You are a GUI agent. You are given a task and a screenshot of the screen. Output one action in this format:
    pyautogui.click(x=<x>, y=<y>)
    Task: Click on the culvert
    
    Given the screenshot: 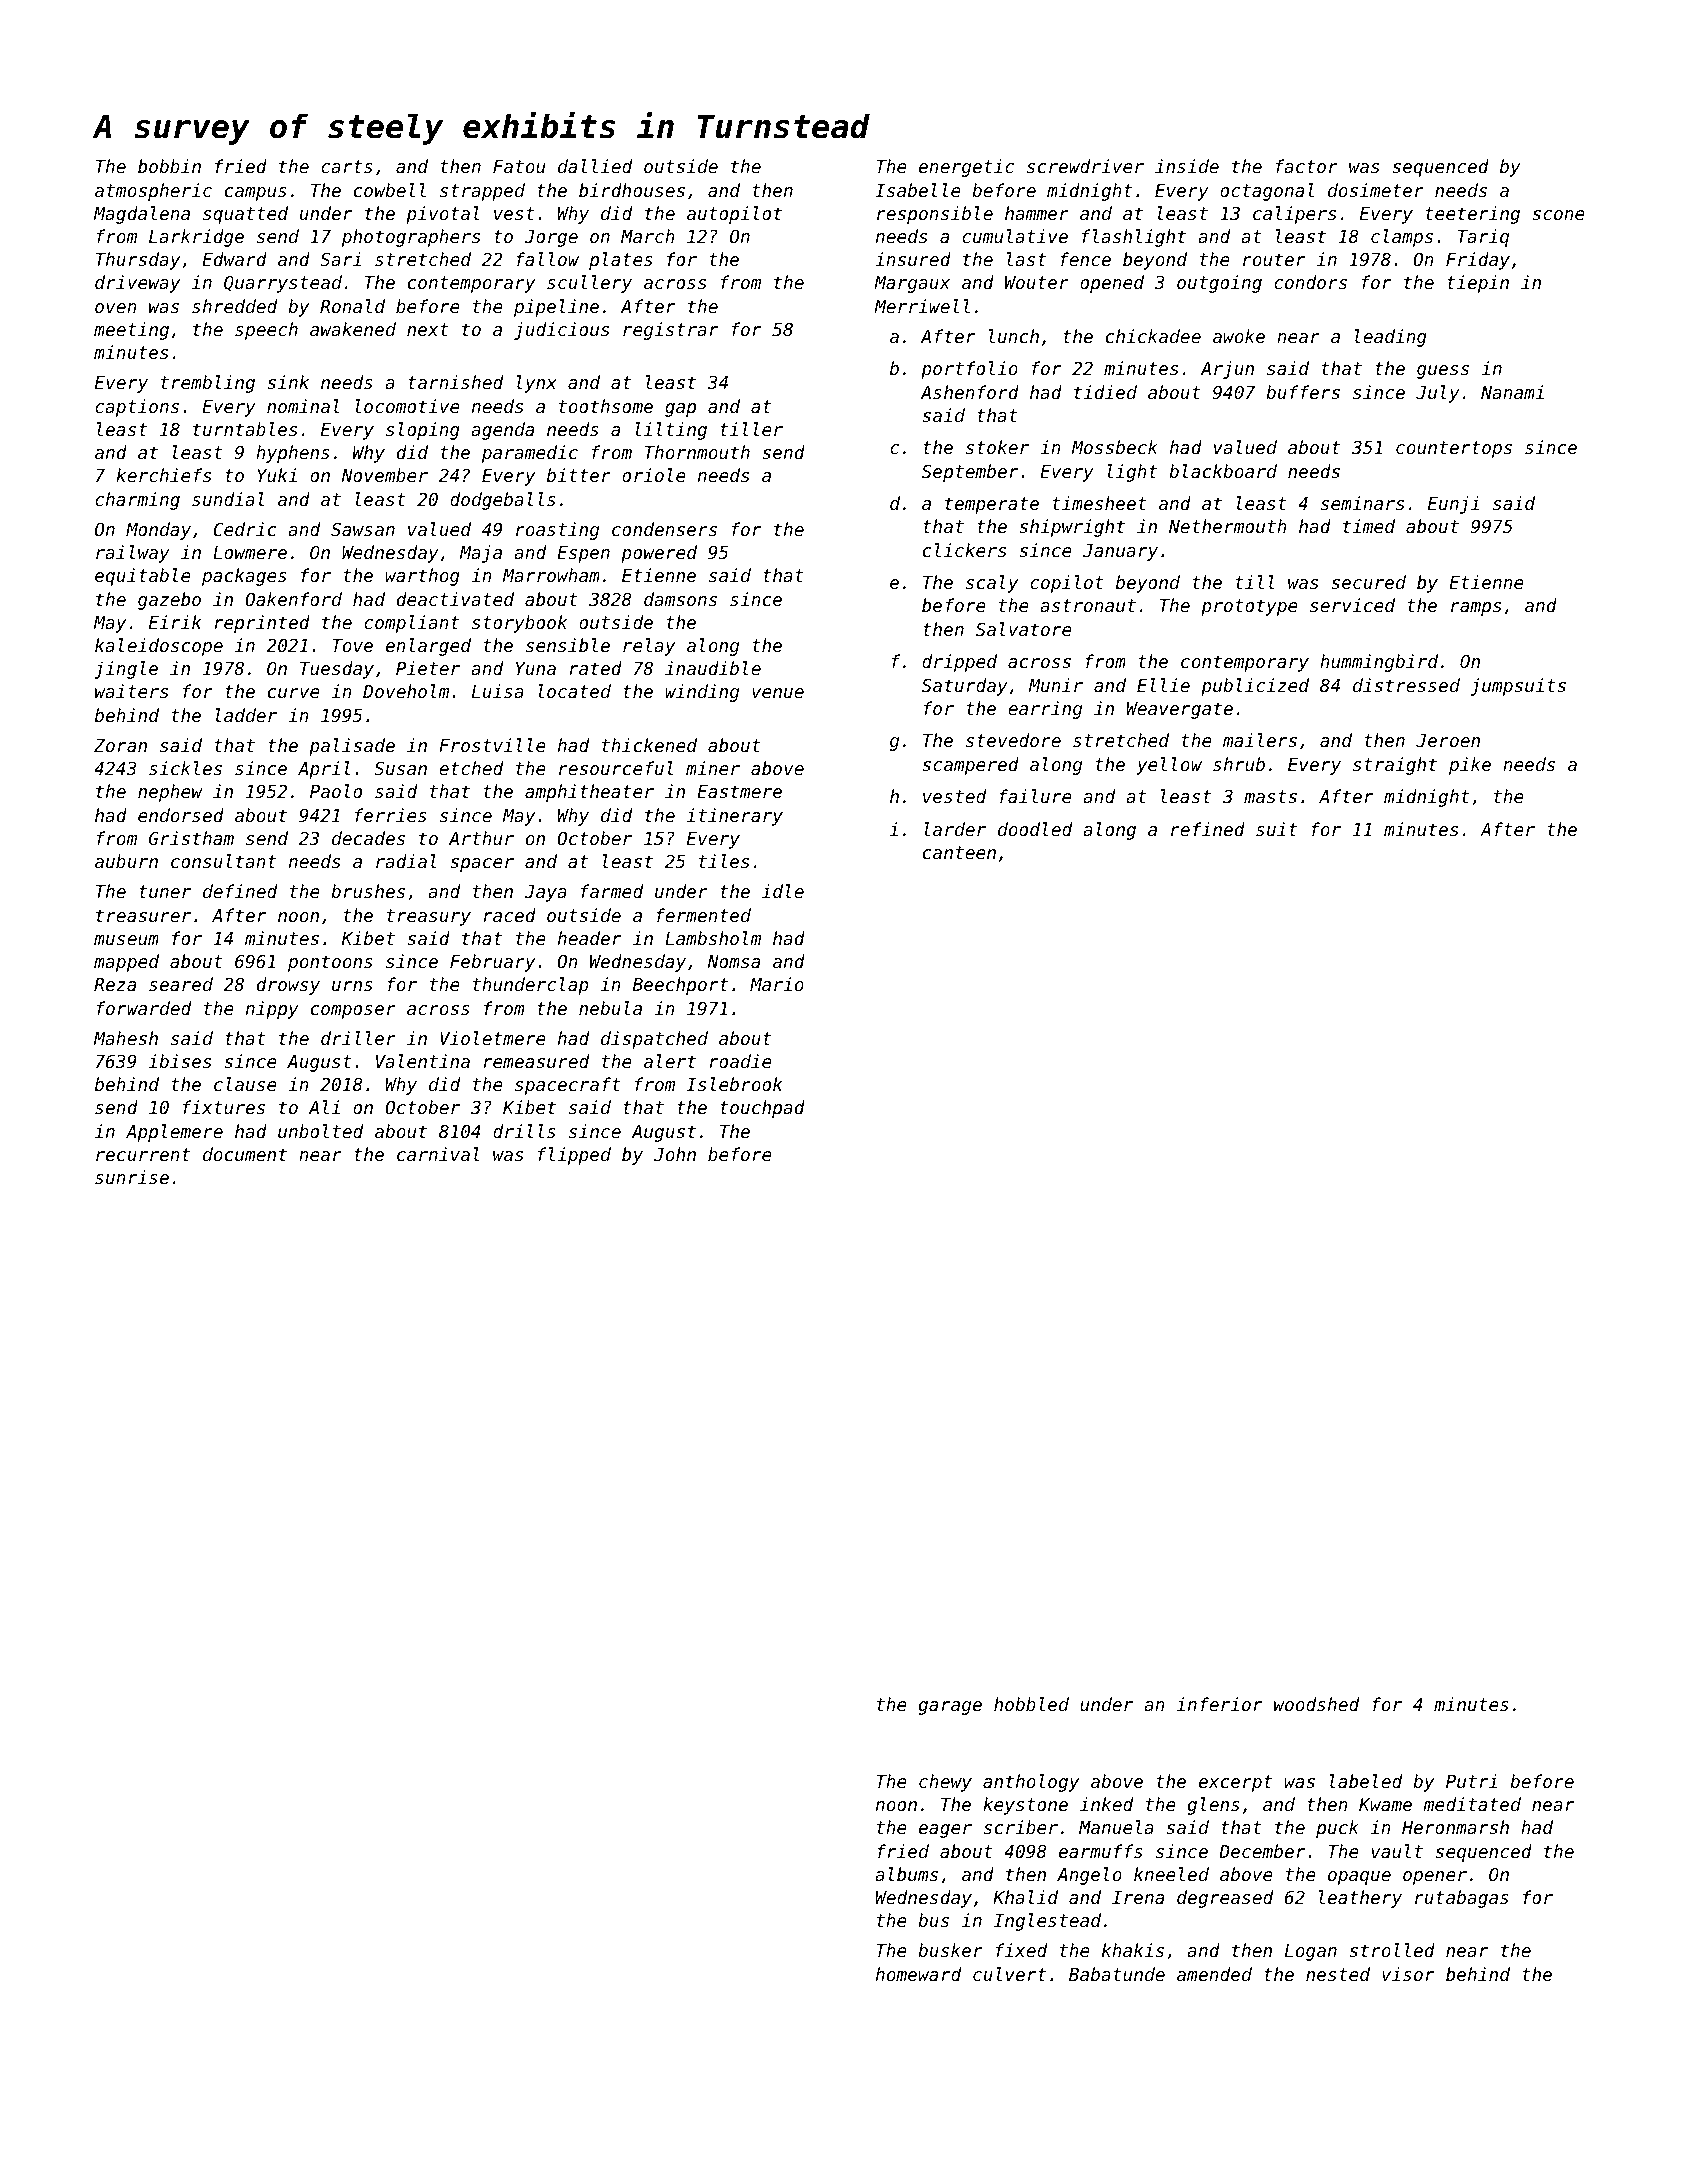 What is the action you would take?
    pyautogui.click(x=1009, y=1974)
